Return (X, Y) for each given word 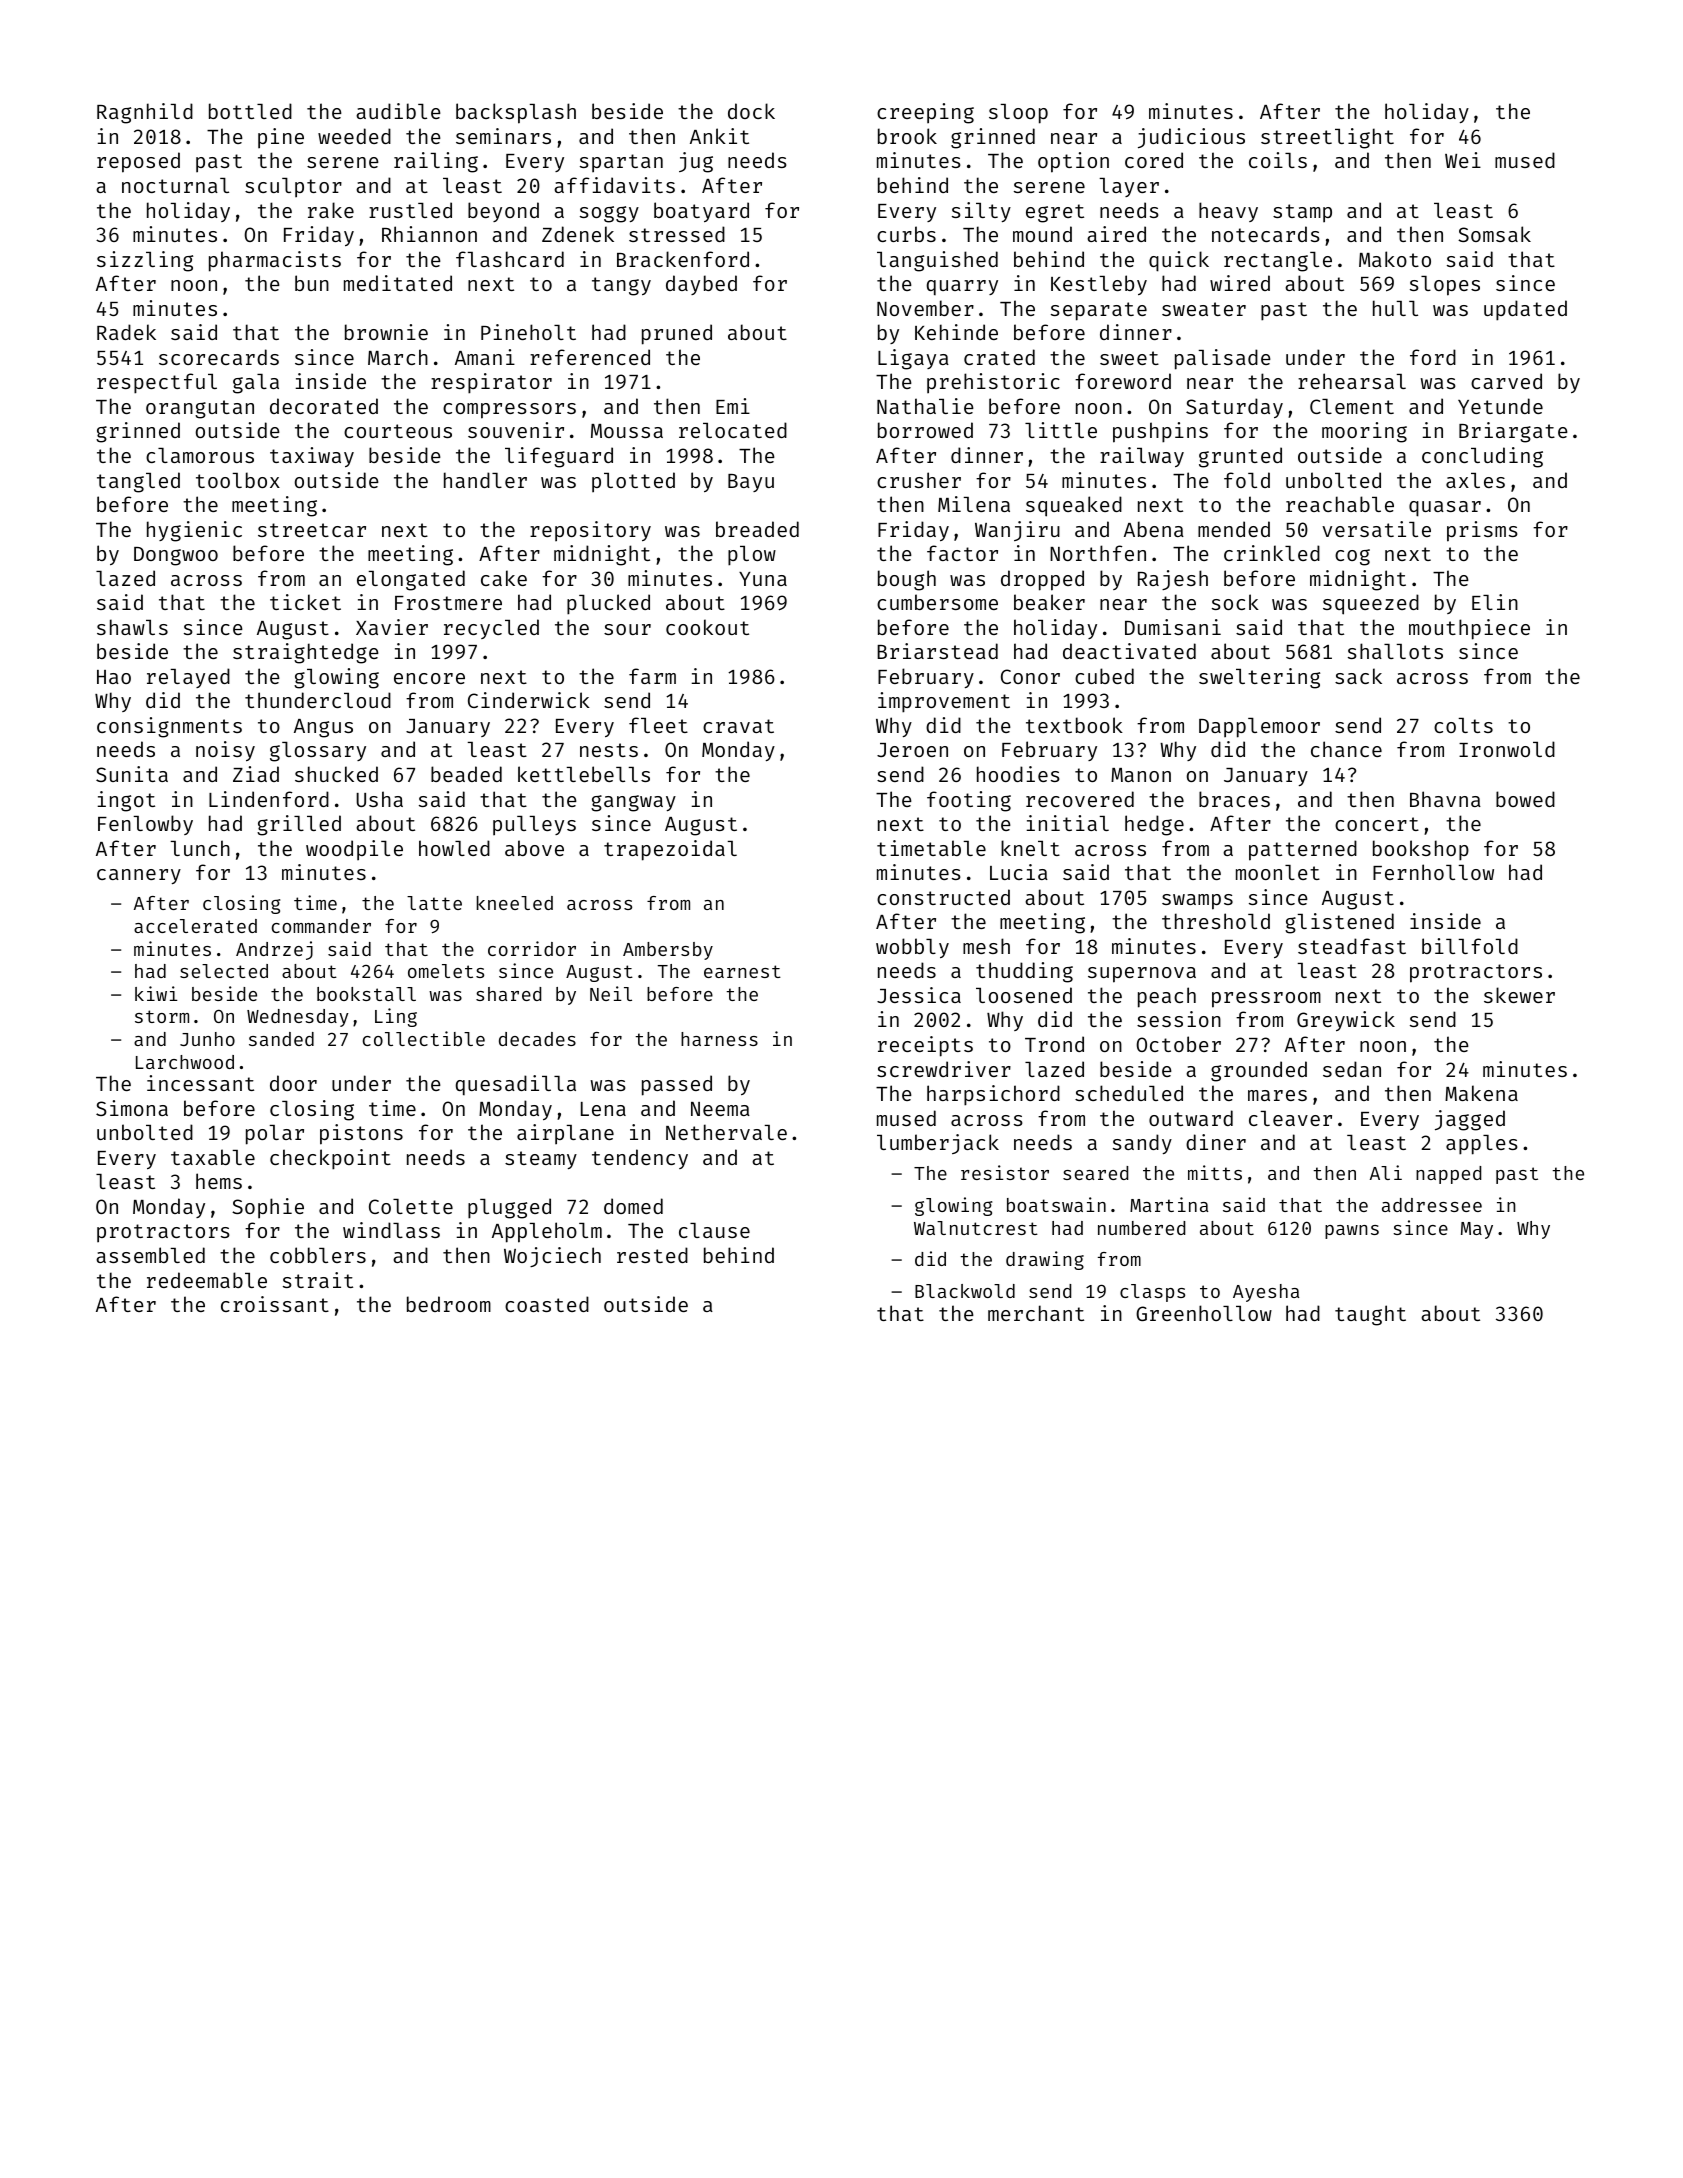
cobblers (318, 1255)
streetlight (1327, 138)
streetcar (312, 530)
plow (752, 556)
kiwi (156, 993)
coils (1278, 160)
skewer (1519, 995)
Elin (1495, 602)
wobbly (912, 948)
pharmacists (275, 261)
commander (321, 926)
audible (398, 111)
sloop (1018, 114)
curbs (906, 234)
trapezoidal (670, 850)
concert (1377, 824)
